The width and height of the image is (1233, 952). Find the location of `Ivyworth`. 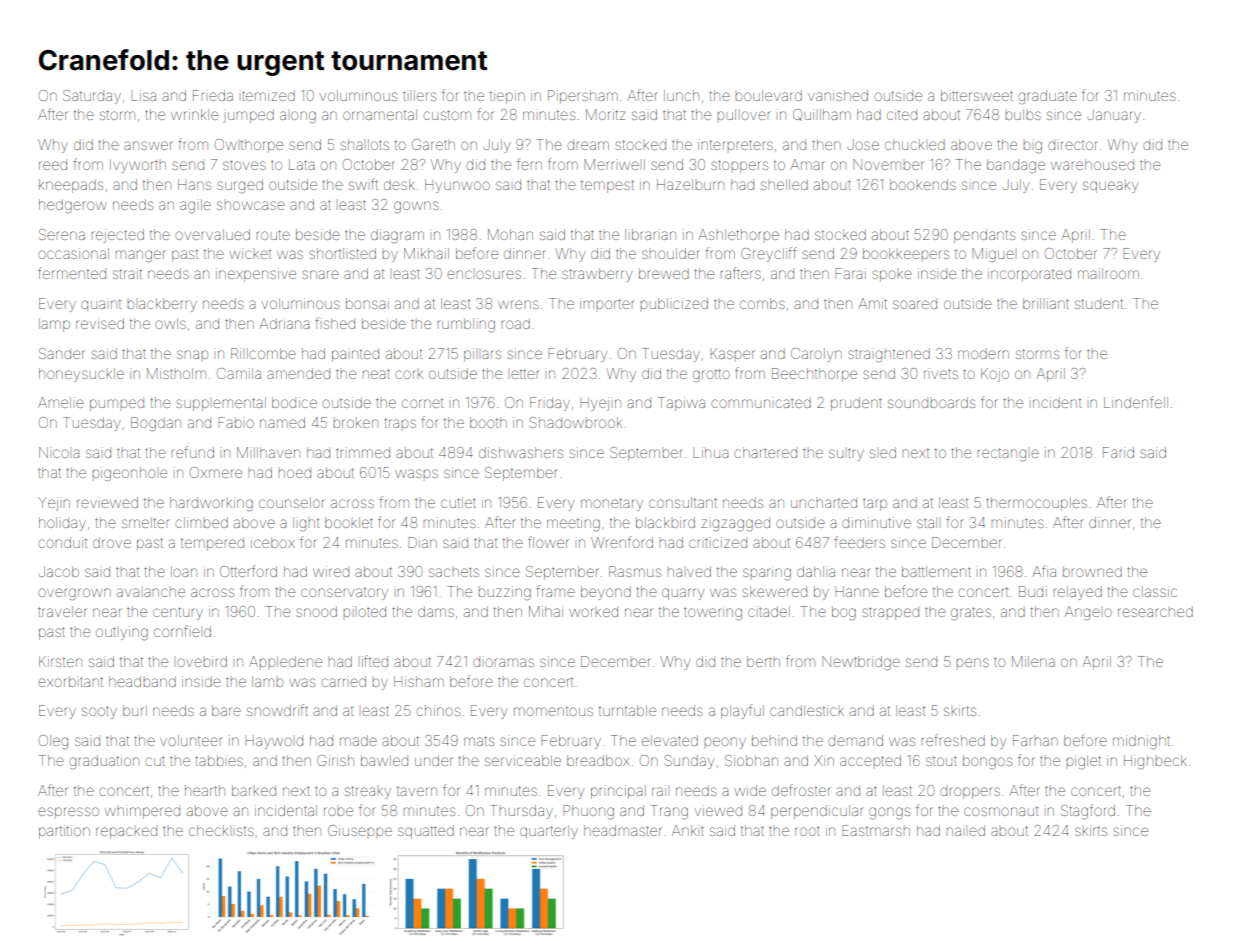

Ivyworth is located at coordinates (138, 166).
